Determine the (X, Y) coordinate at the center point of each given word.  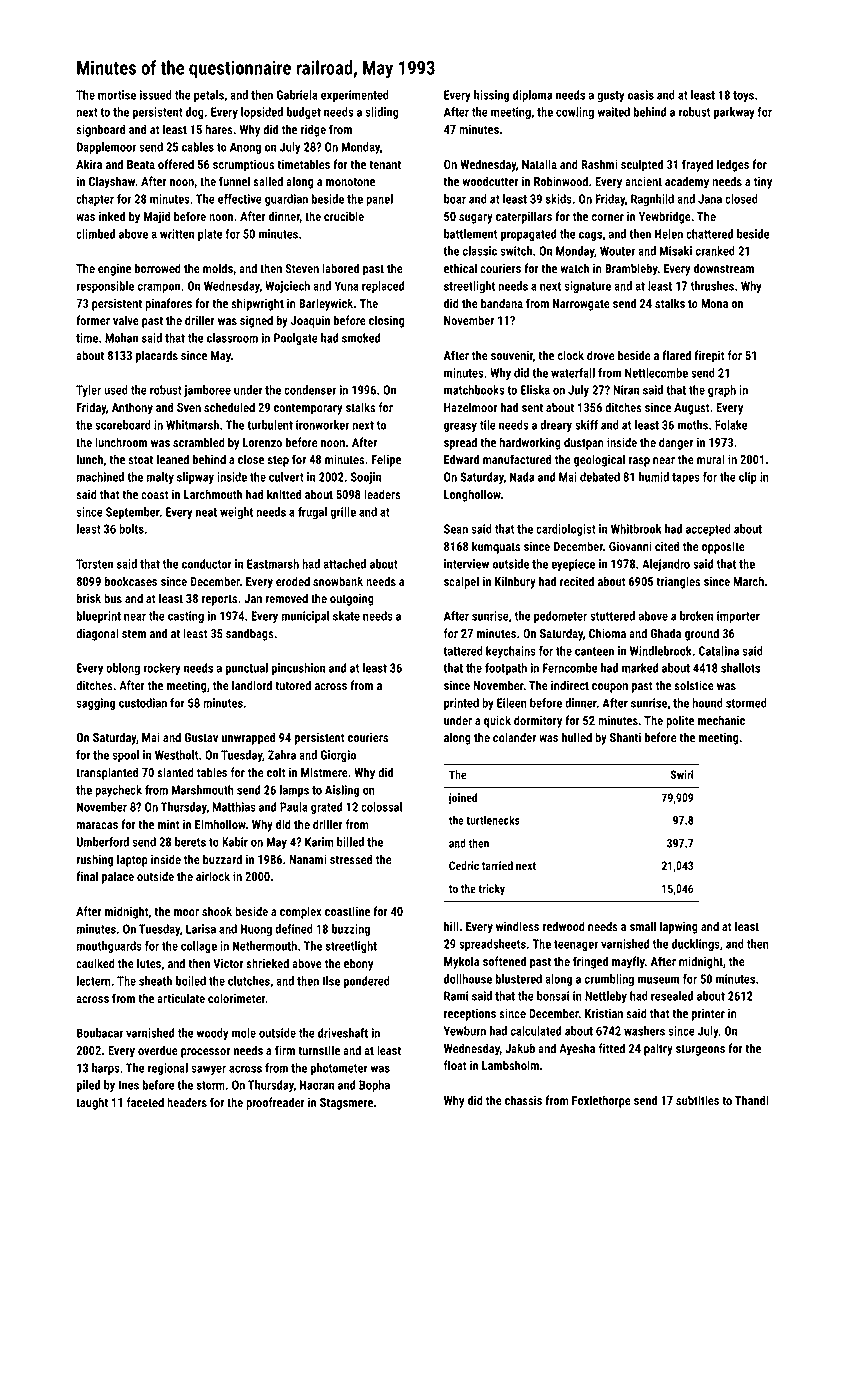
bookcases (131, 581)
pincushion (299, 669)
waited (613, 112)
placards (157, 356)
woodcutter (490, 181)
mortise (117, 95)
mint (169, 824)
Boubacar (100, 1033)
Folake (731, 425)
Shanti (625, 737)
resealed (672, 996)
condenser (310, 390)
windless (517, 926)
